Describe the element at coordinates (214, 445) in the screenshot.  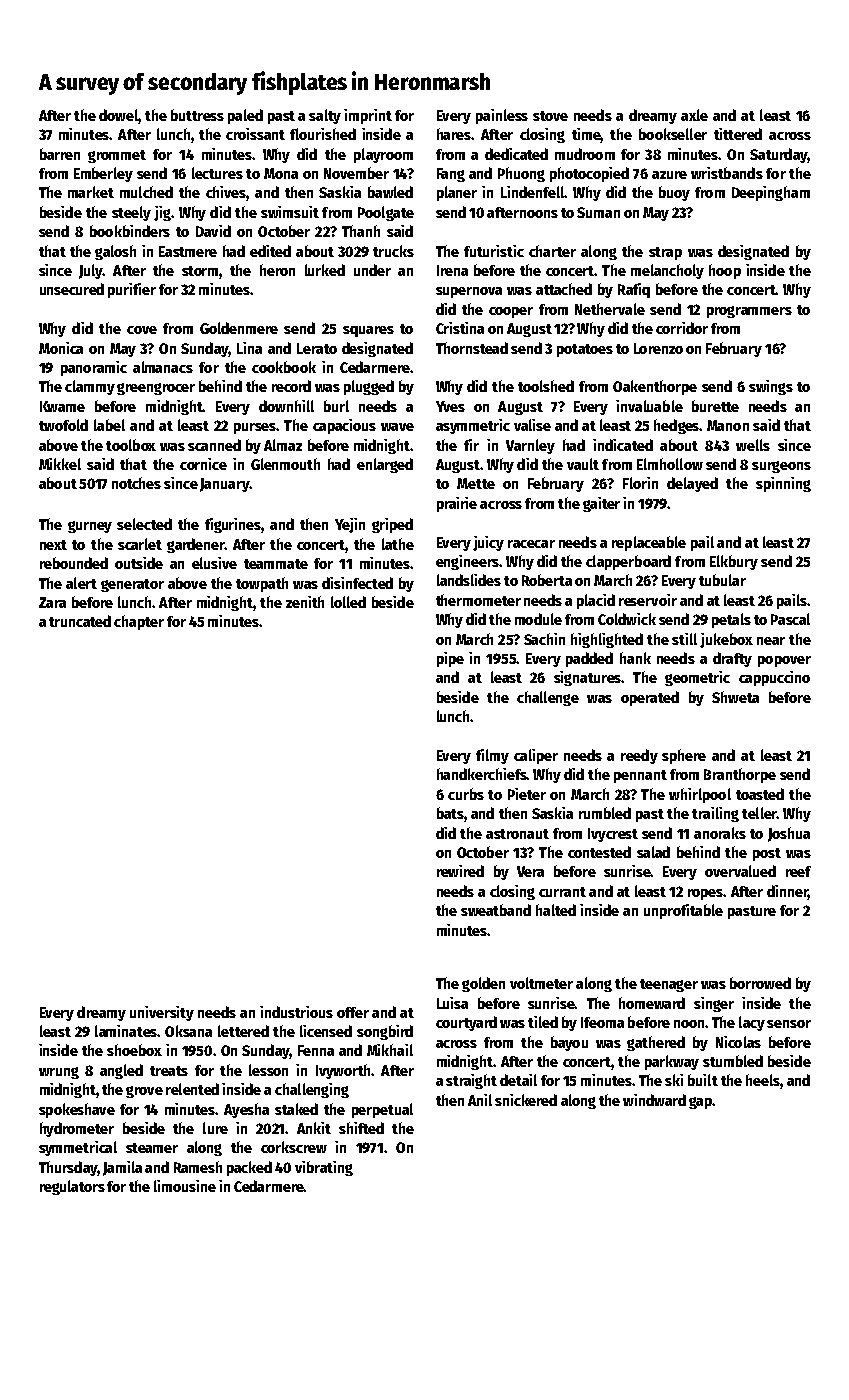
I see `scanned` at that location.
